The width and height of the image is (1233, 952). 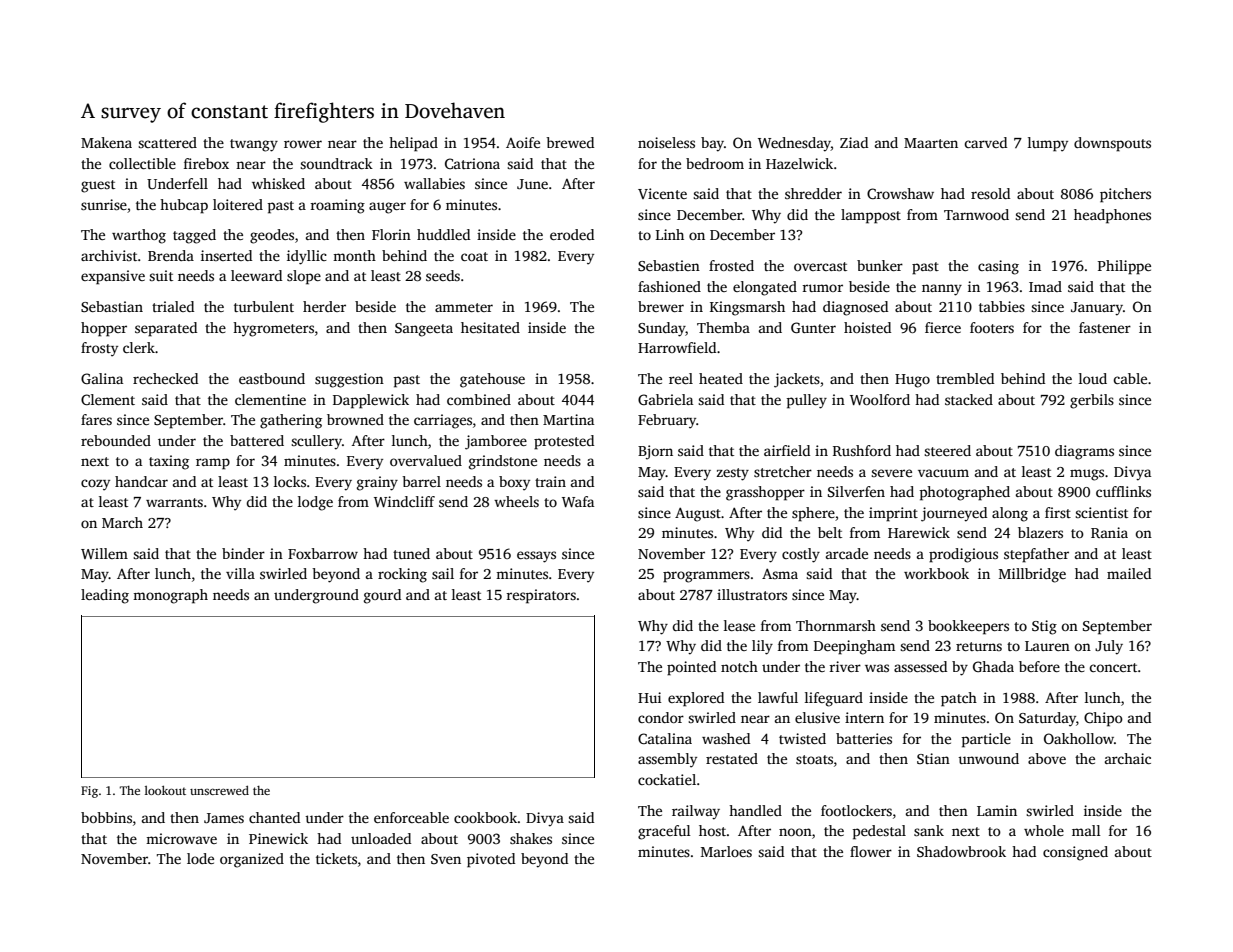 I want to click on pivoted, so click(x=491, y=860).
